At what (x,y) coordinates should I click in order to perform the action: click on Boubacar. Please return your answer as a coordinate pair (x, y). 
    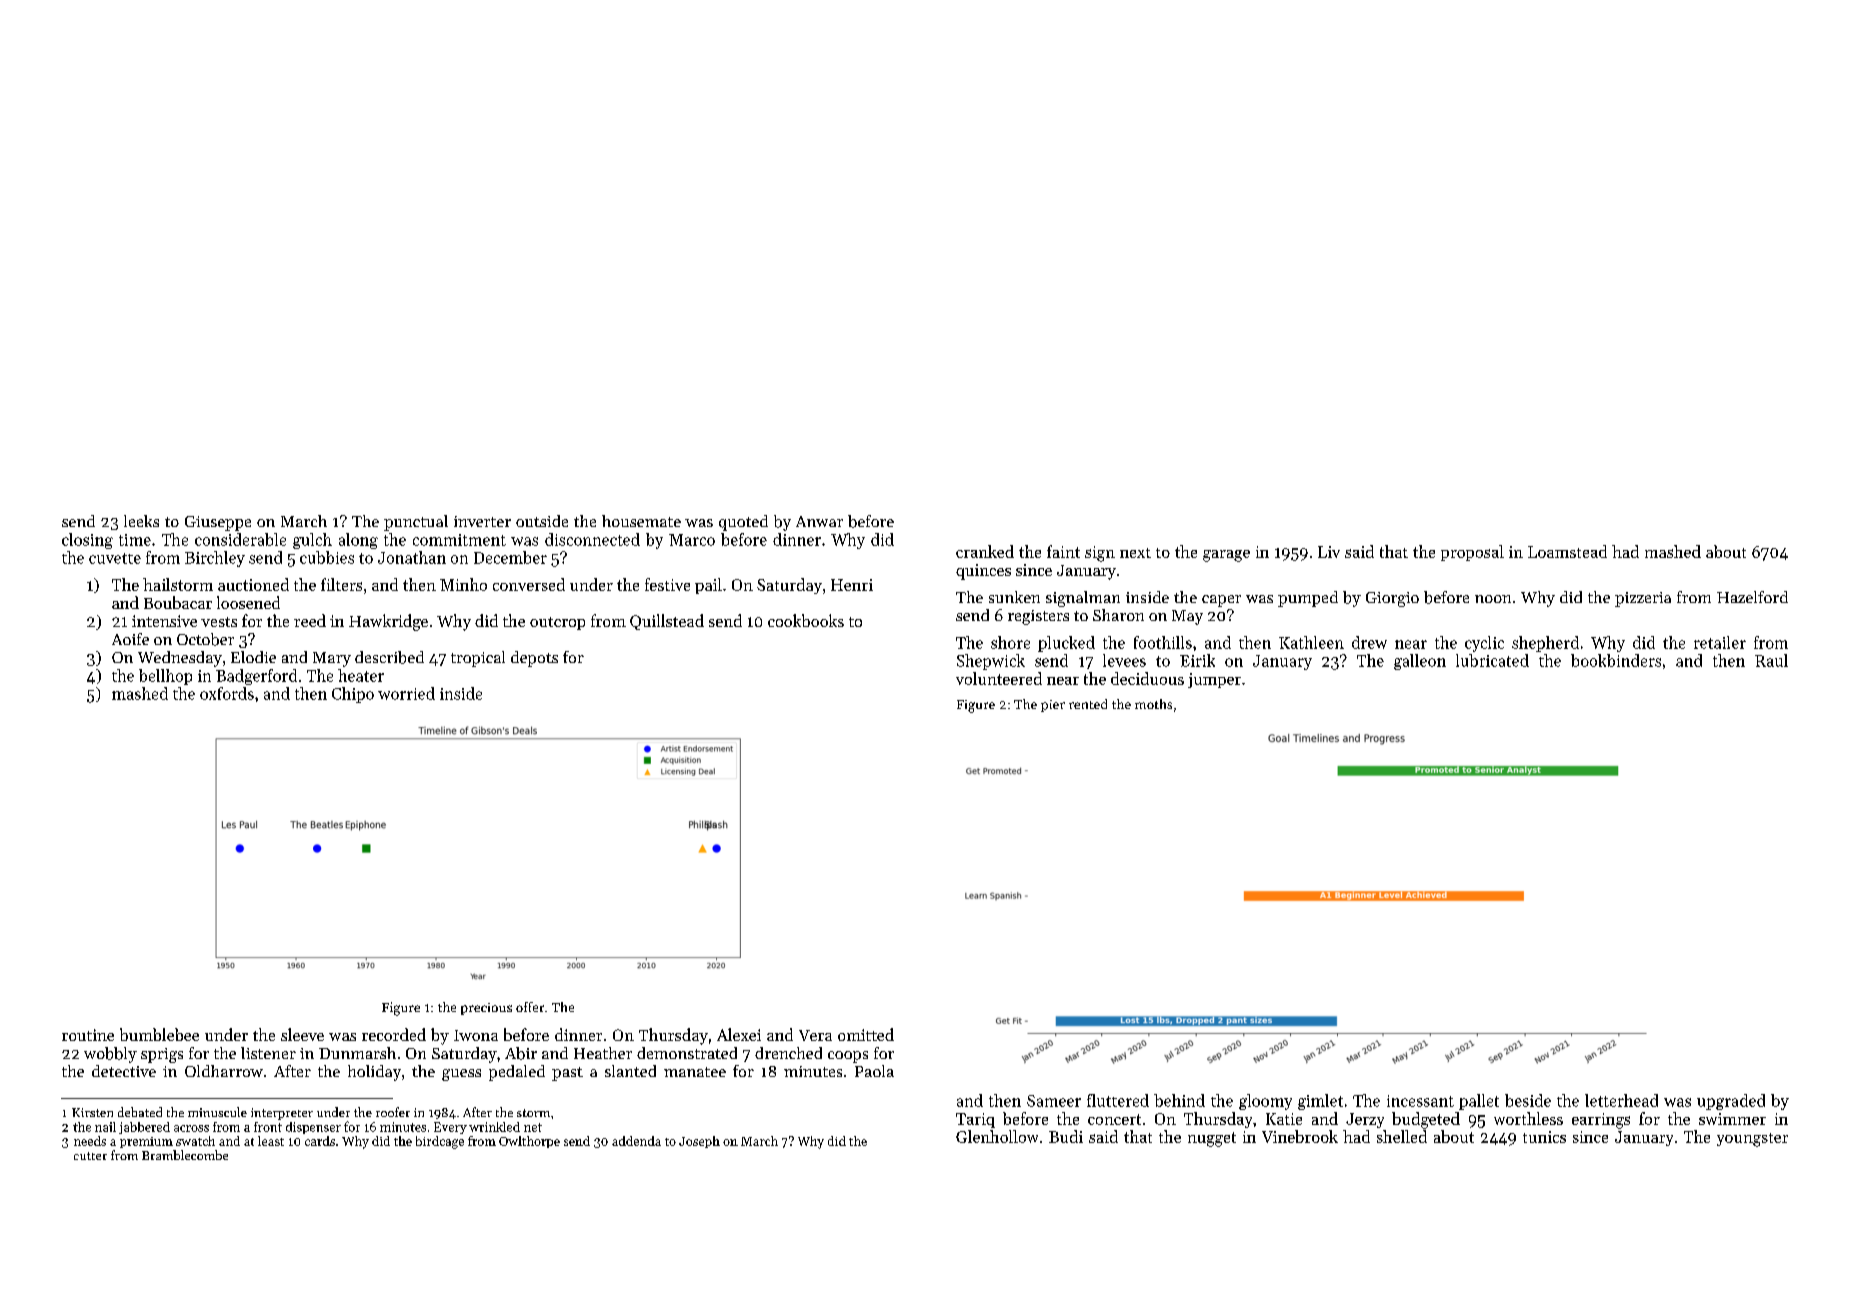
    Looking at the image, I should click on (178, 602).
